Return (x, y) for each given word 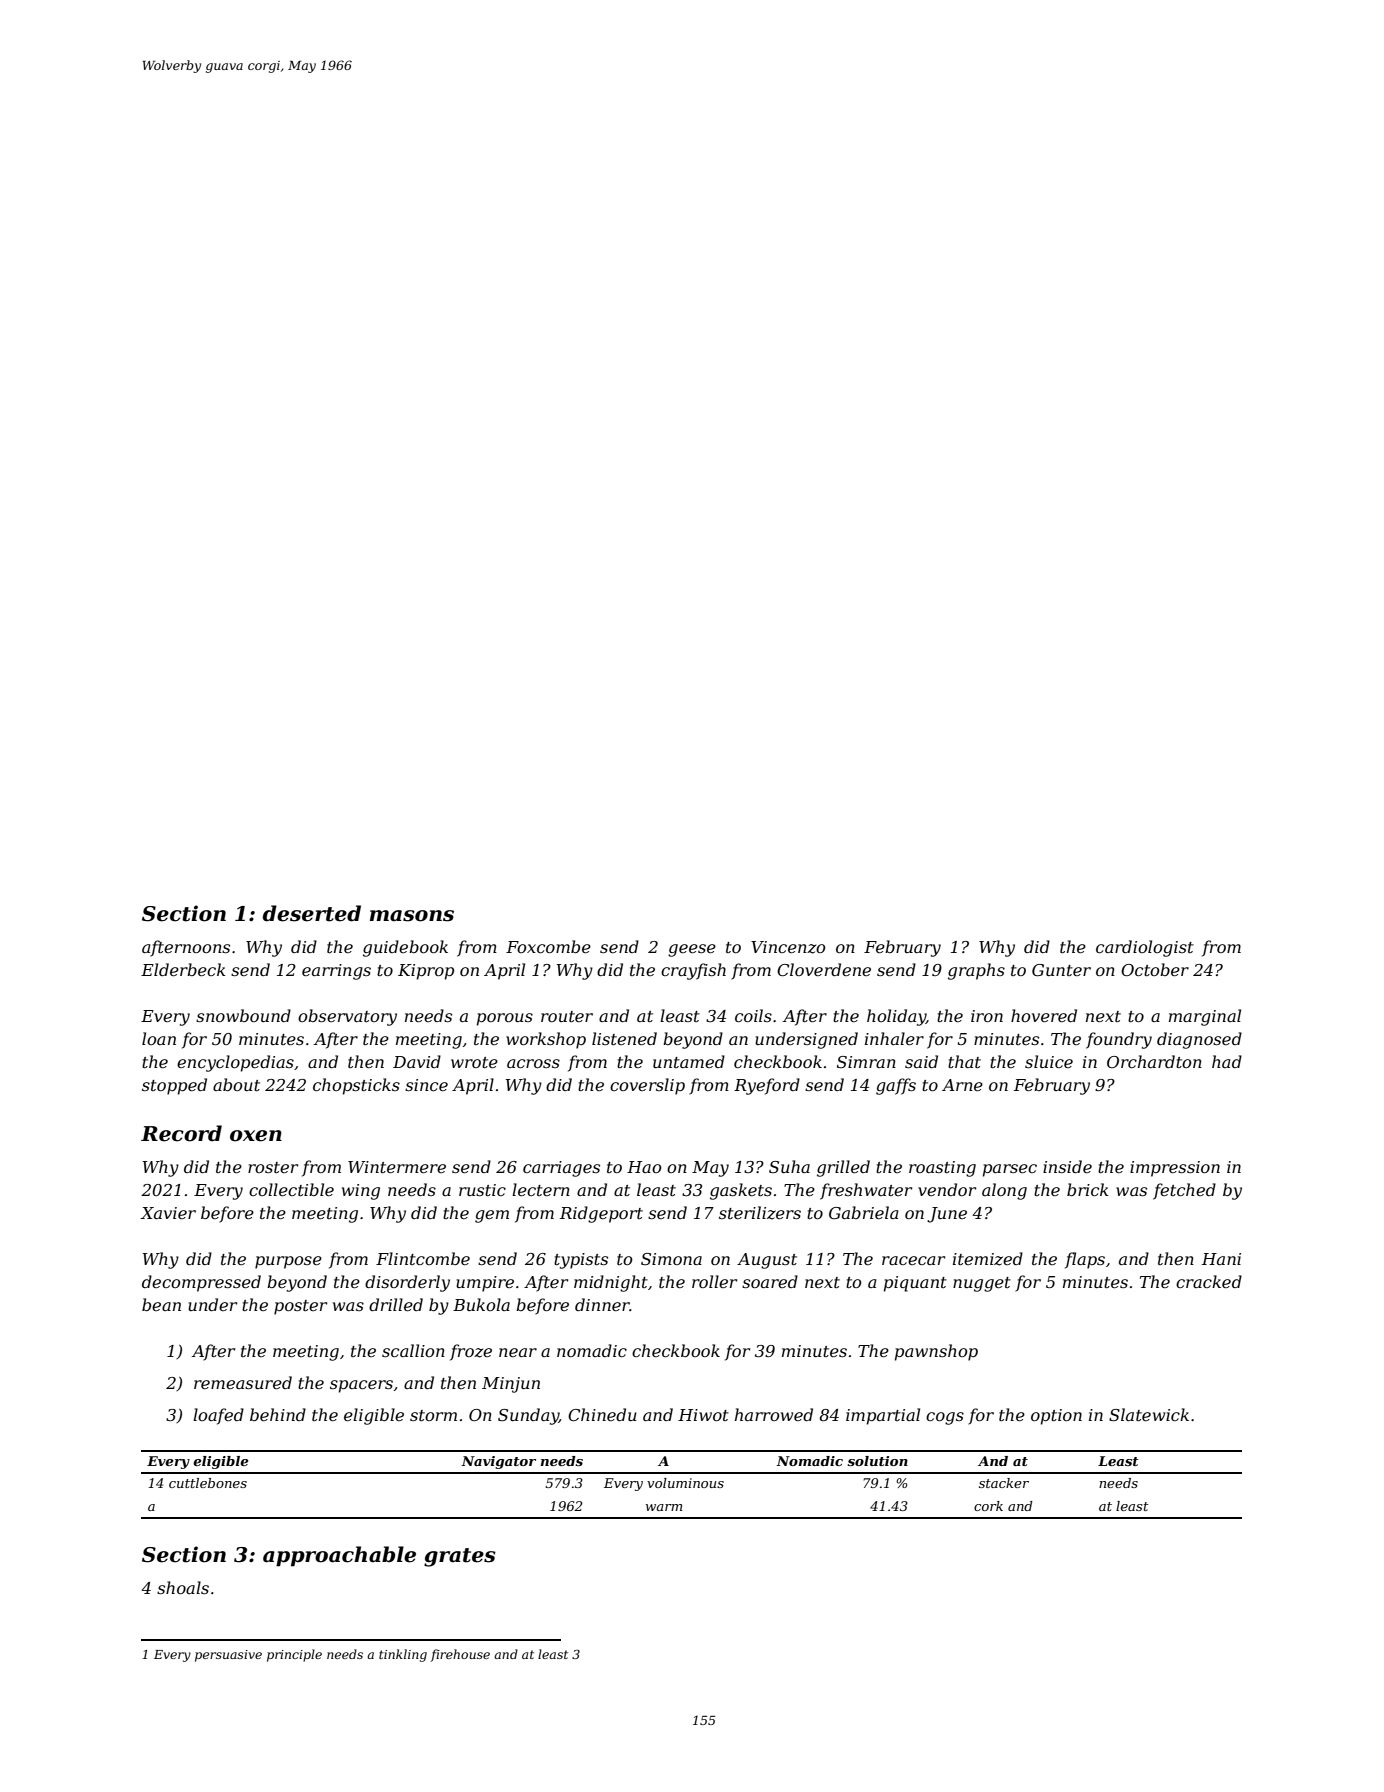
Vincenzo (788, 947)
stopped (174, 1086)
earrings (336, 972)
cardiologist (1145, 948)
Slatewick (1149, 1414)
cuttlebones (208, 1483)
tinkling (403, 1655)
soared (770, 1281)
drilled (396, 1304)
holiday (896, 1017)
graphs (976, 971)
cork (988, 1506)
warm (664, 1507)
